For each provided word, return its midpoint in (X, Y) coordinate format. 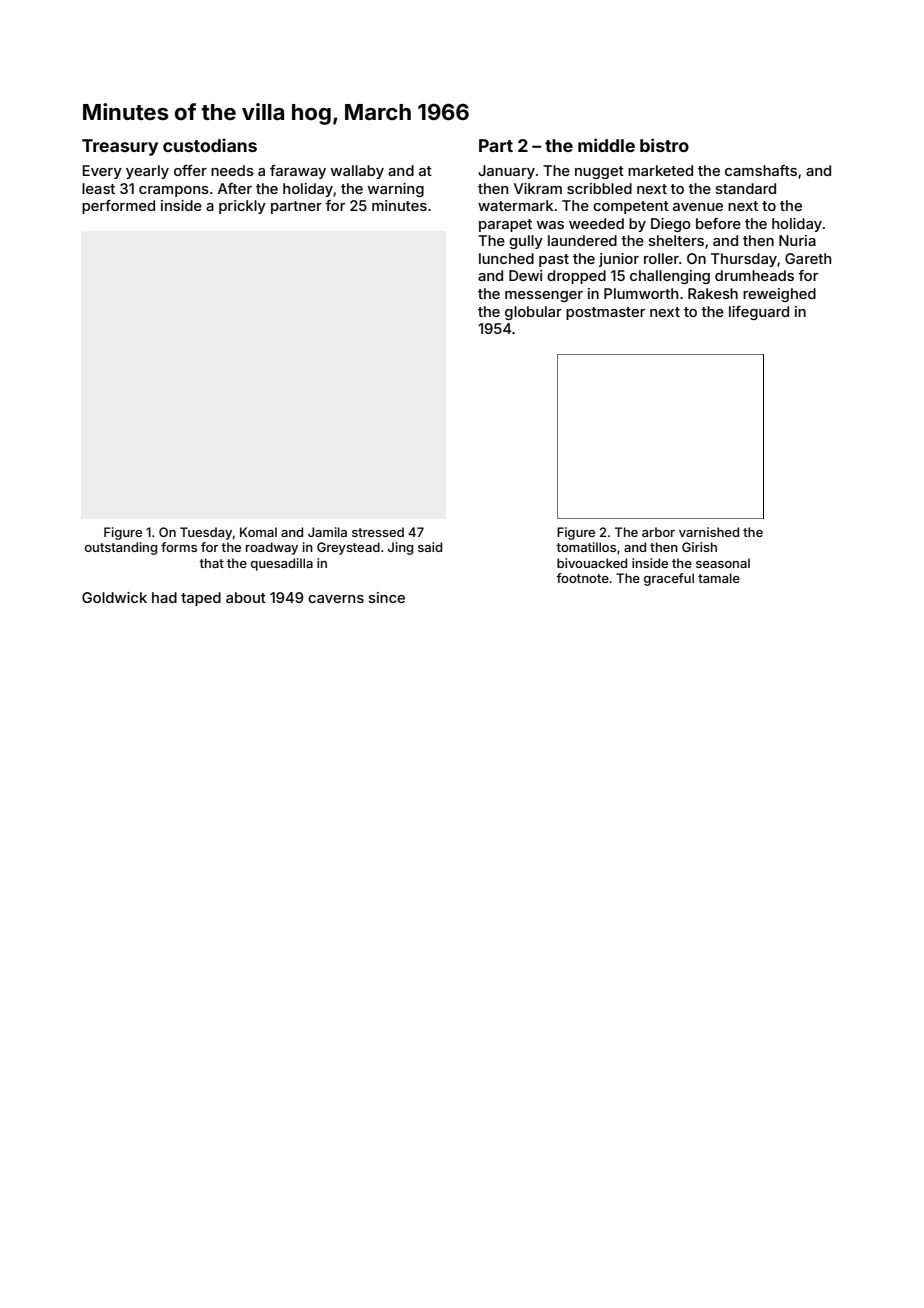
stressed (378, 532)
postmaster (605, 313)
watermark (515, 205)
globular (533, 313)
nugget (599, 172)
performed (118, 207)
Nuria (797, 240)
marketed (660, 170)
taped (201, 599)
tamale (719, 578)
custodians (210, 145)
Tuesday (206, 533)
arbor (658, 532)
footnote (582, 578)
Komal (258, 532)
